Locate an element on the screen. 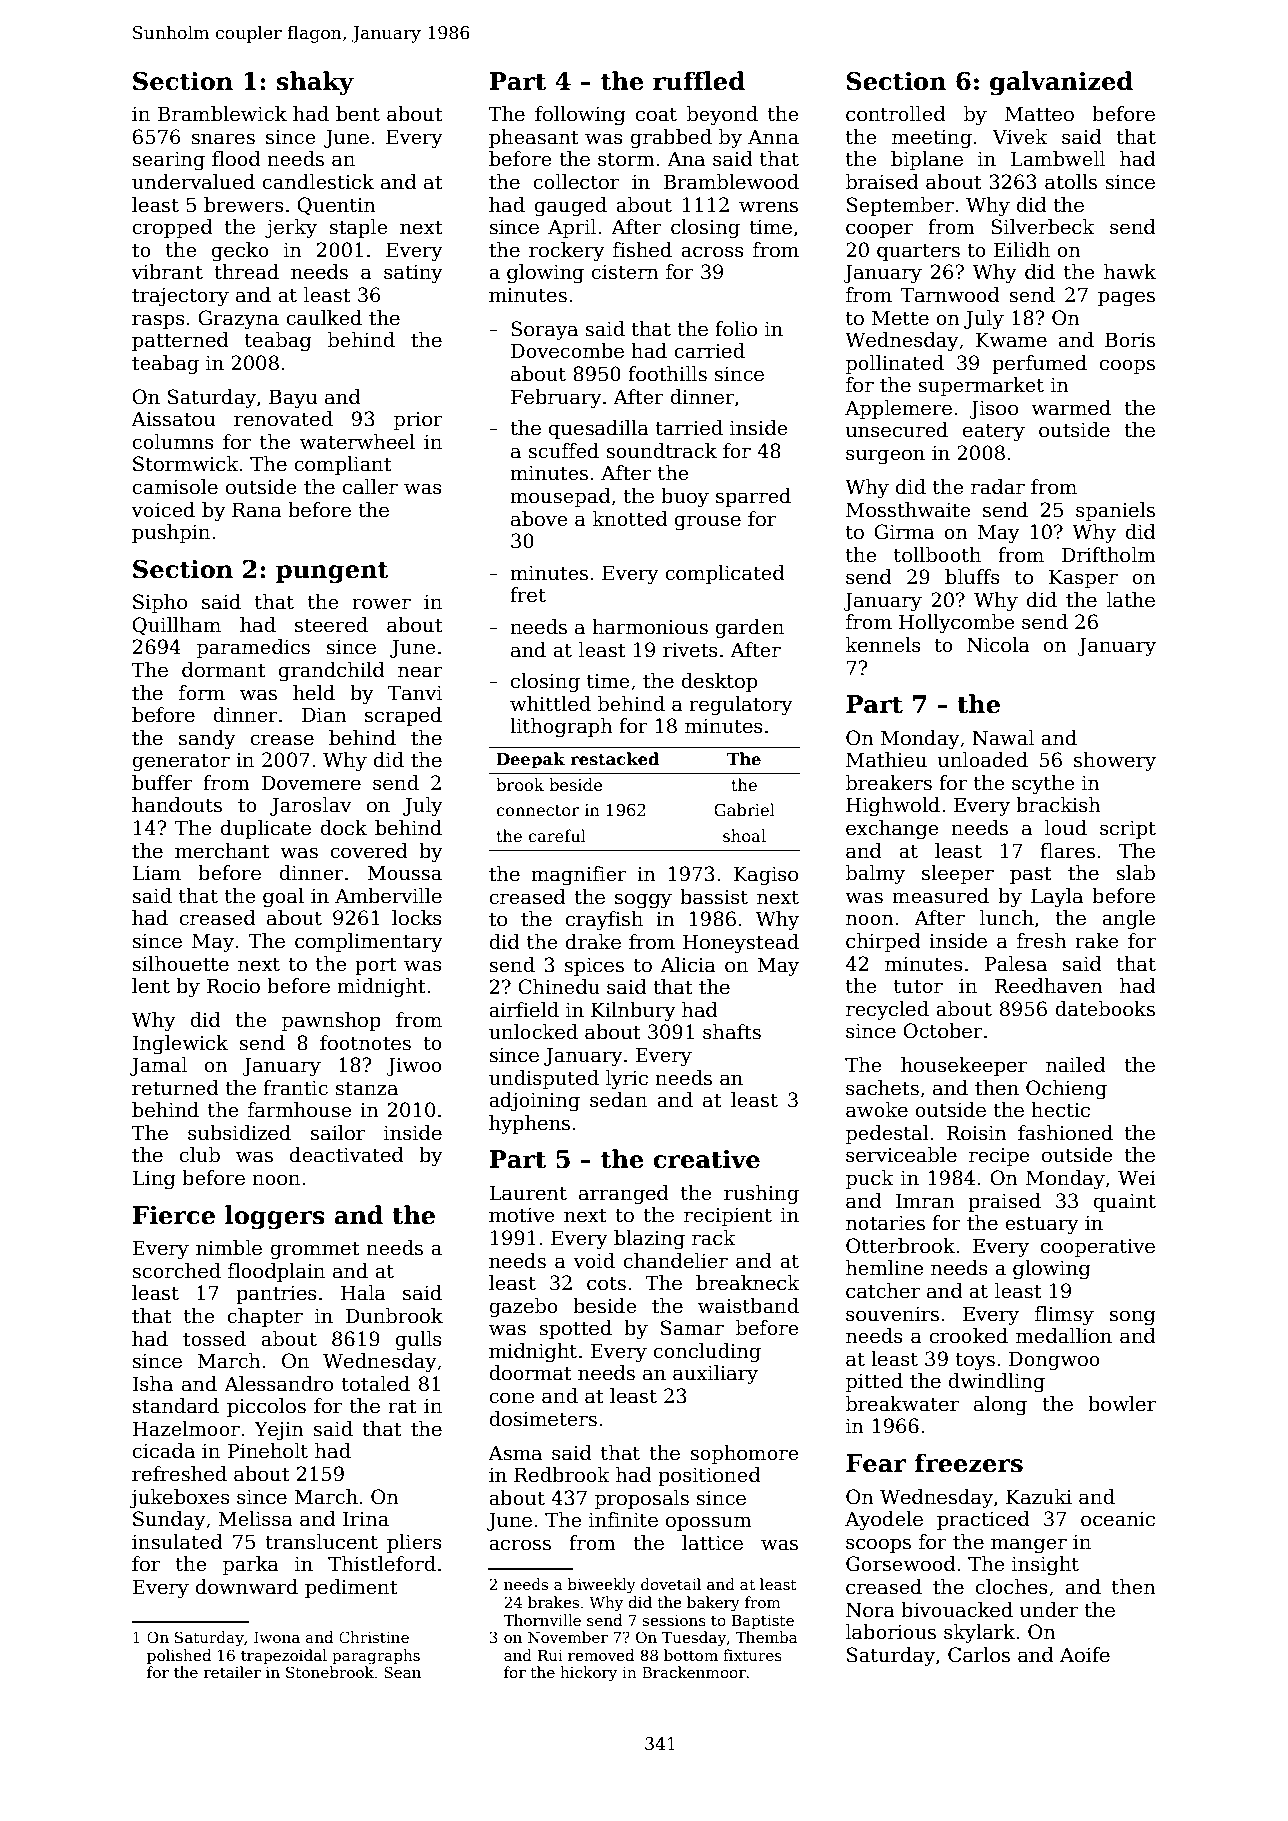 This screenshot has height=1821, width=1288. satiny is located at coordinates (413, 274).
